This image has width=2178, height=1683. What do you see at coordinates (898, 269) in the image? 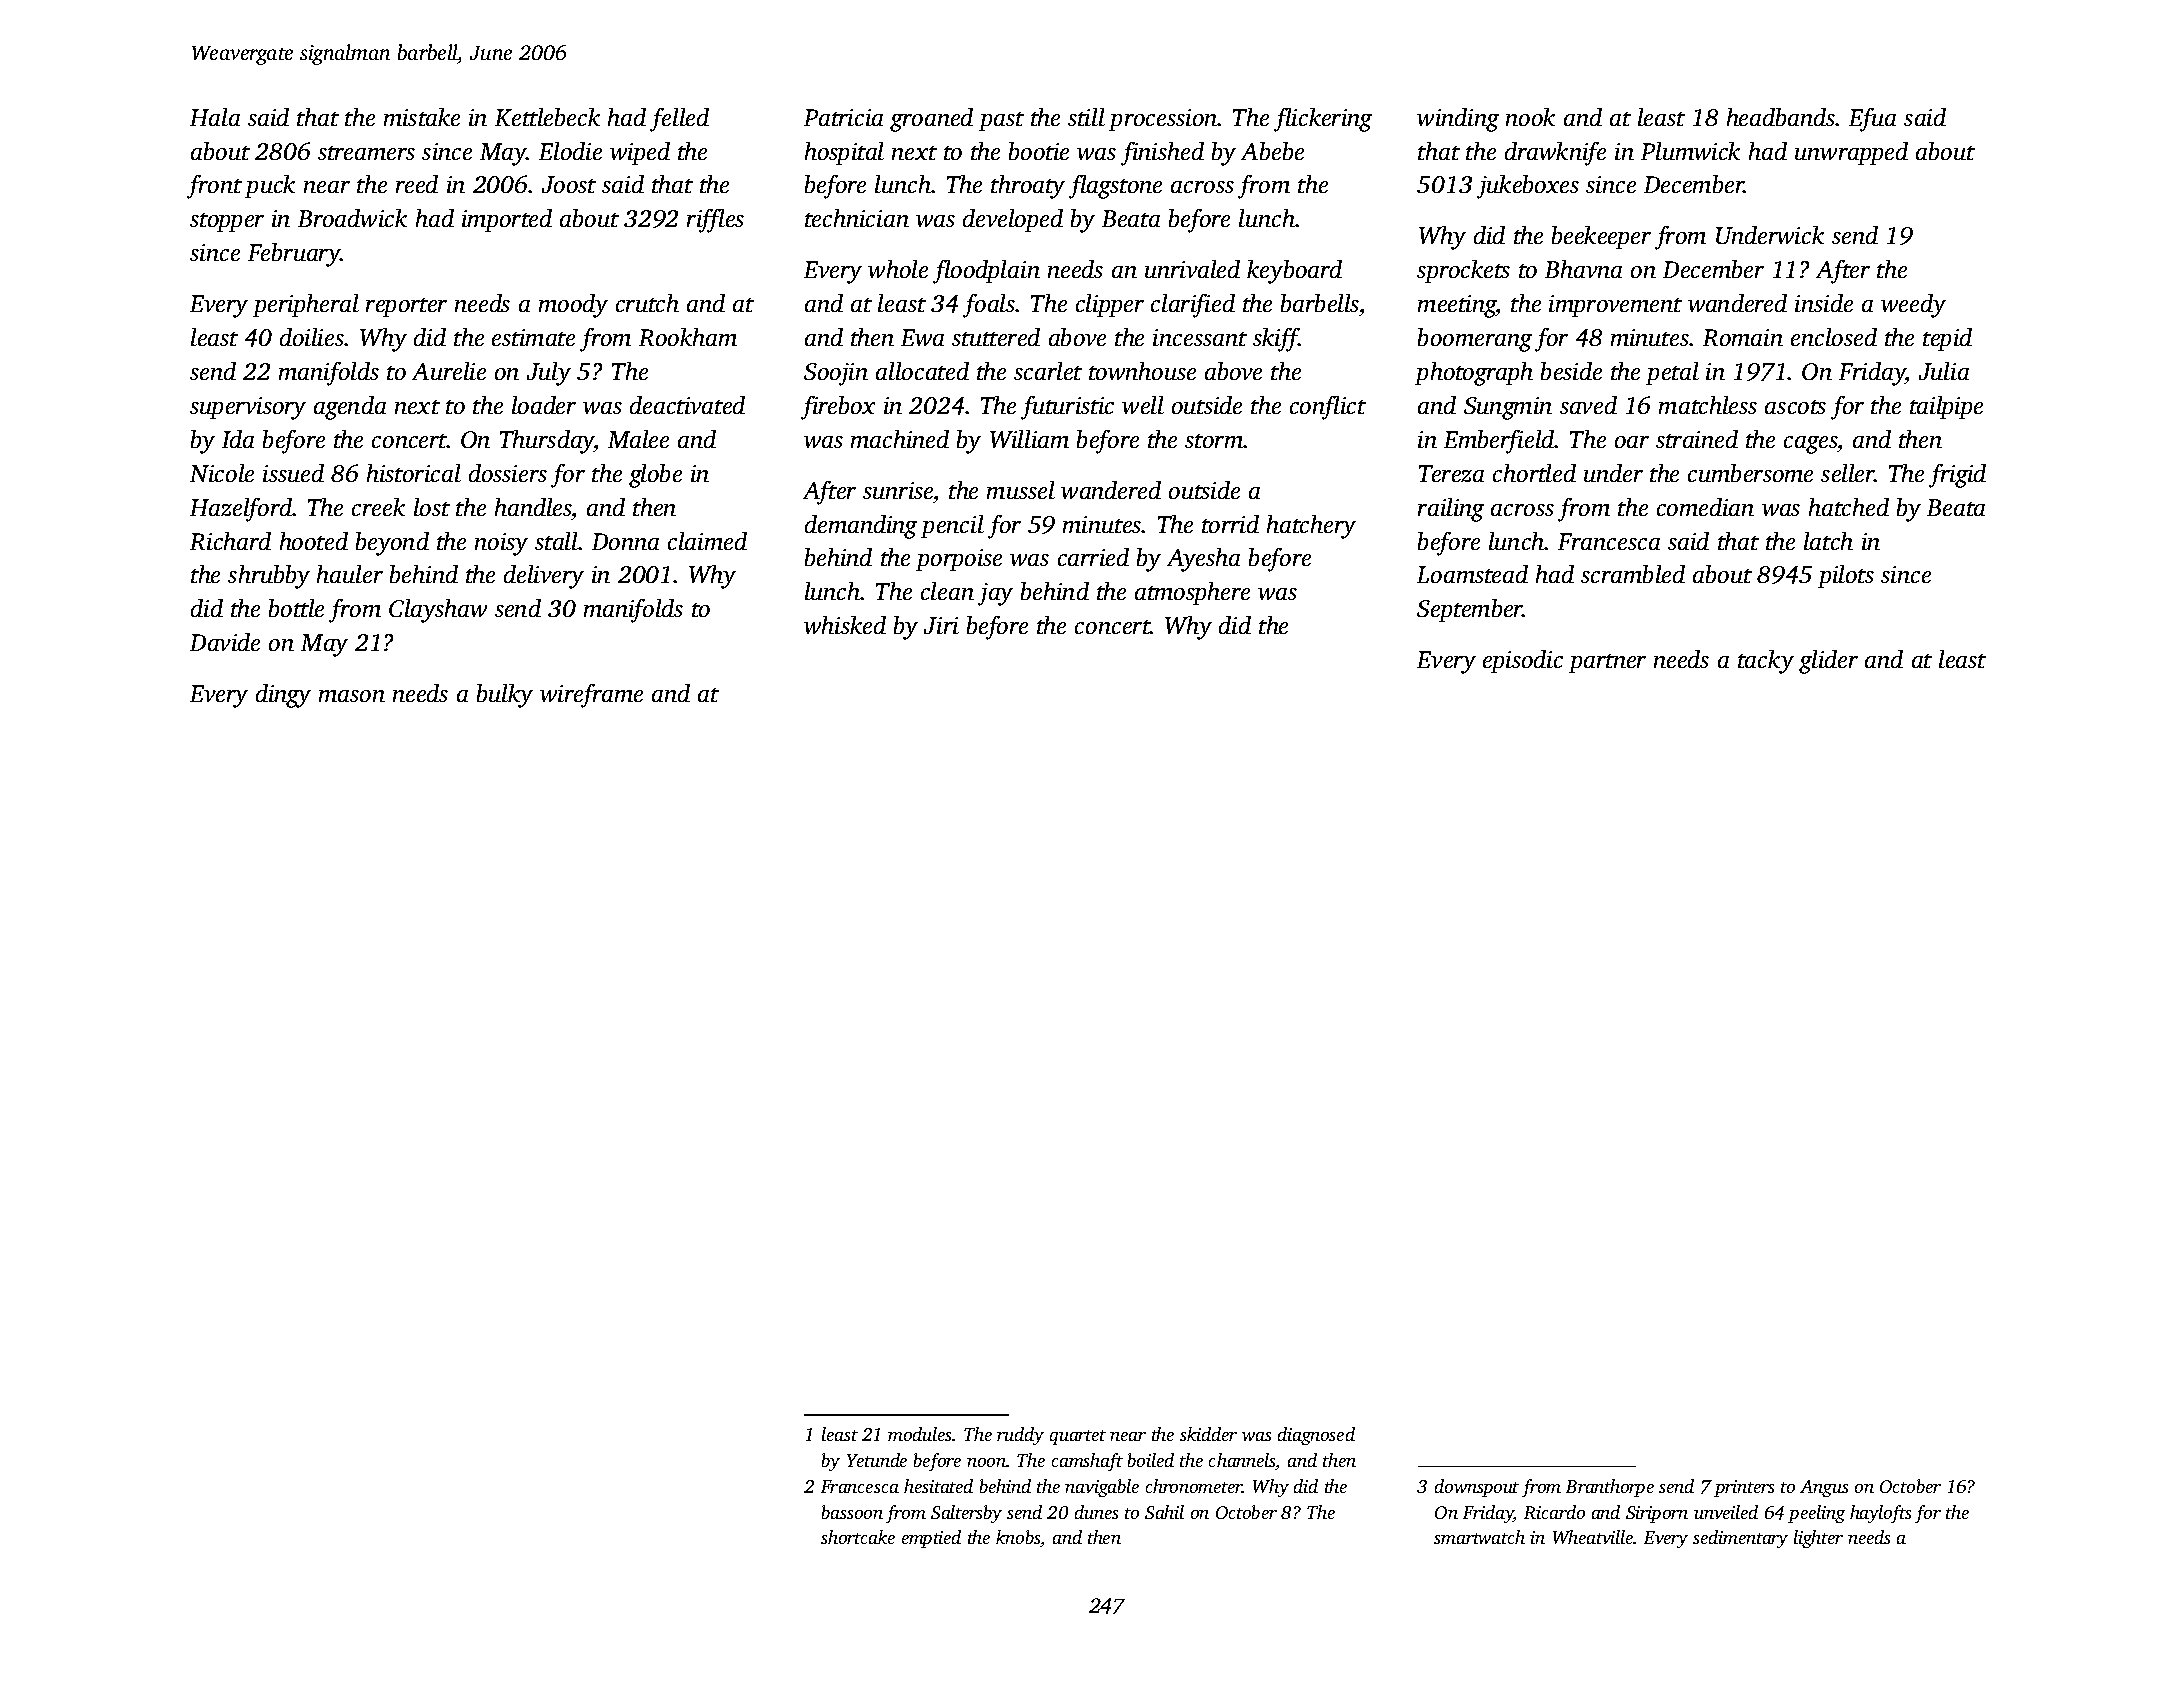
I see `whole` at bounding box center [898, 269].
